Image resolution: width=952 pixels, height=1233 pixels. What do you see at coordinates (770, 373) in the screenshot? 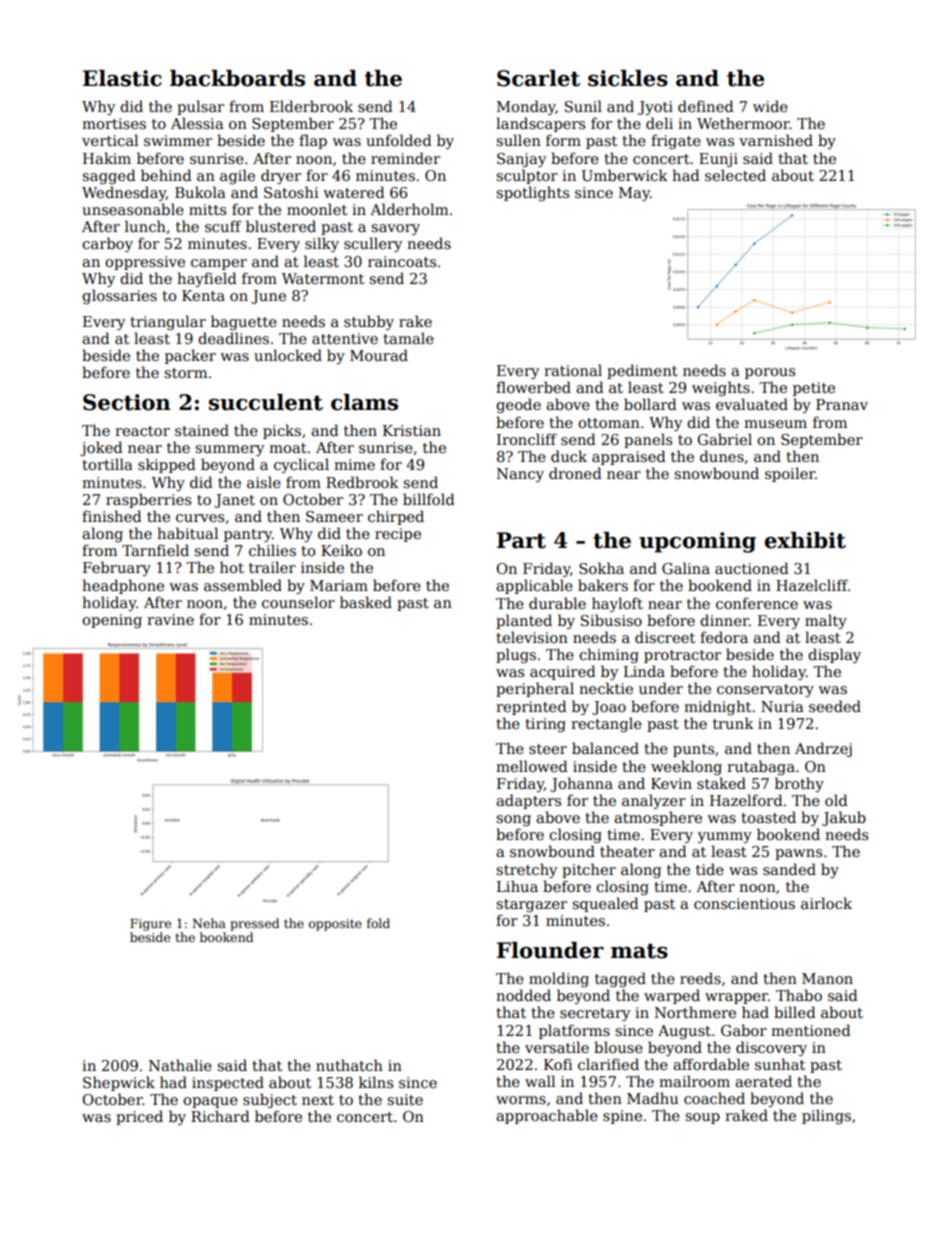
I see `porous` at bounding box center [770, 373].
